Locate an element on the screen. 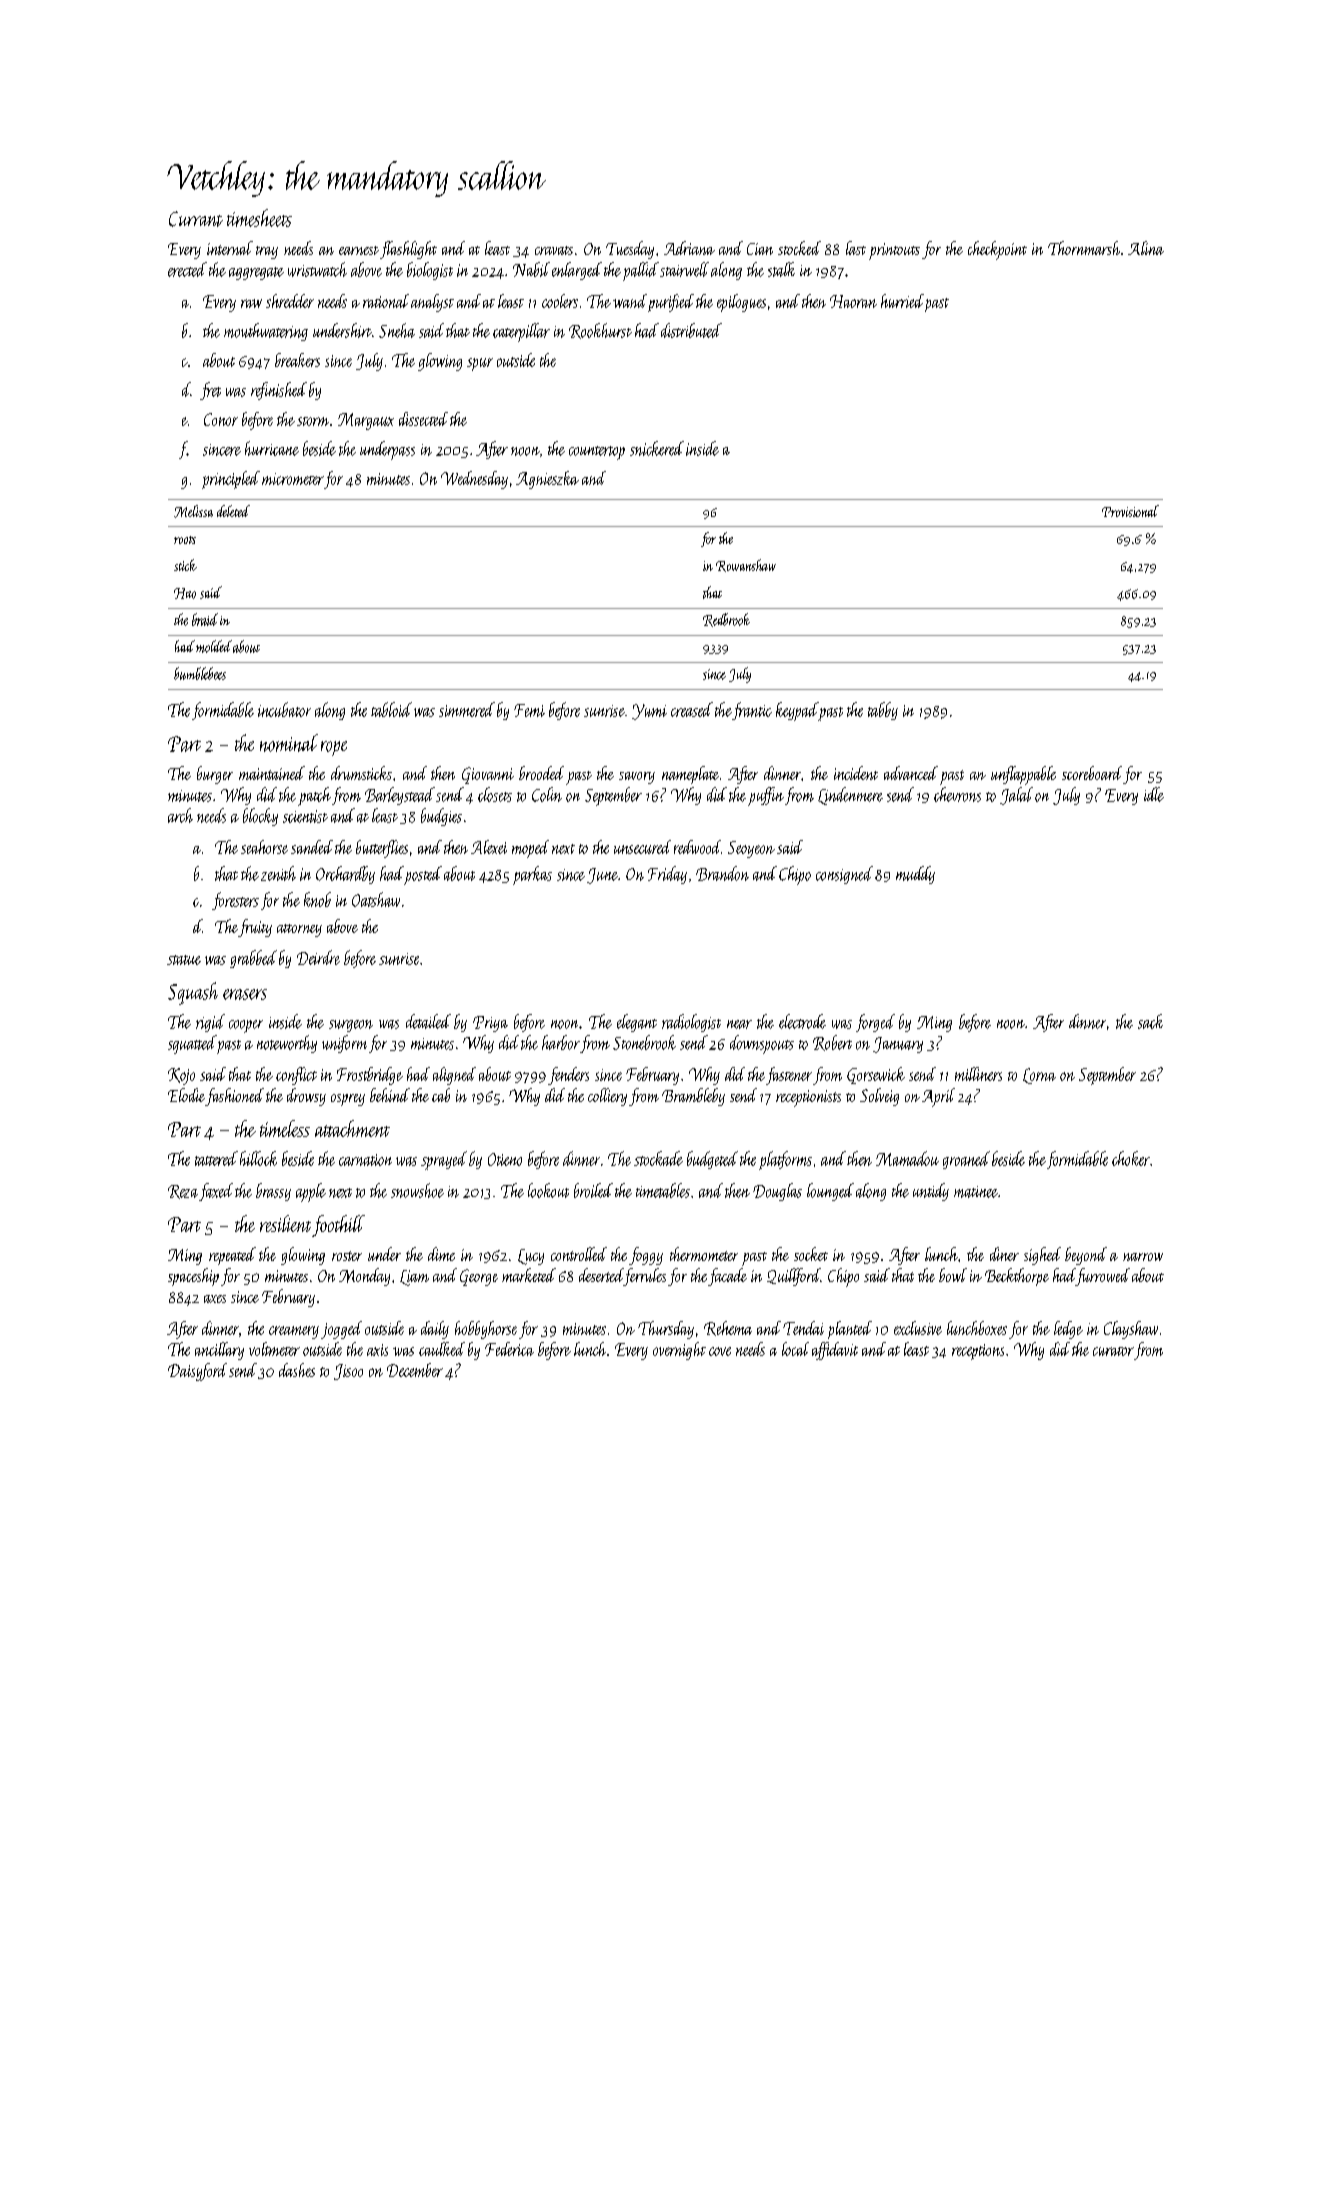 This screenshot has height=2193, width=1331. hurried is located at coordinates (902, 301).
